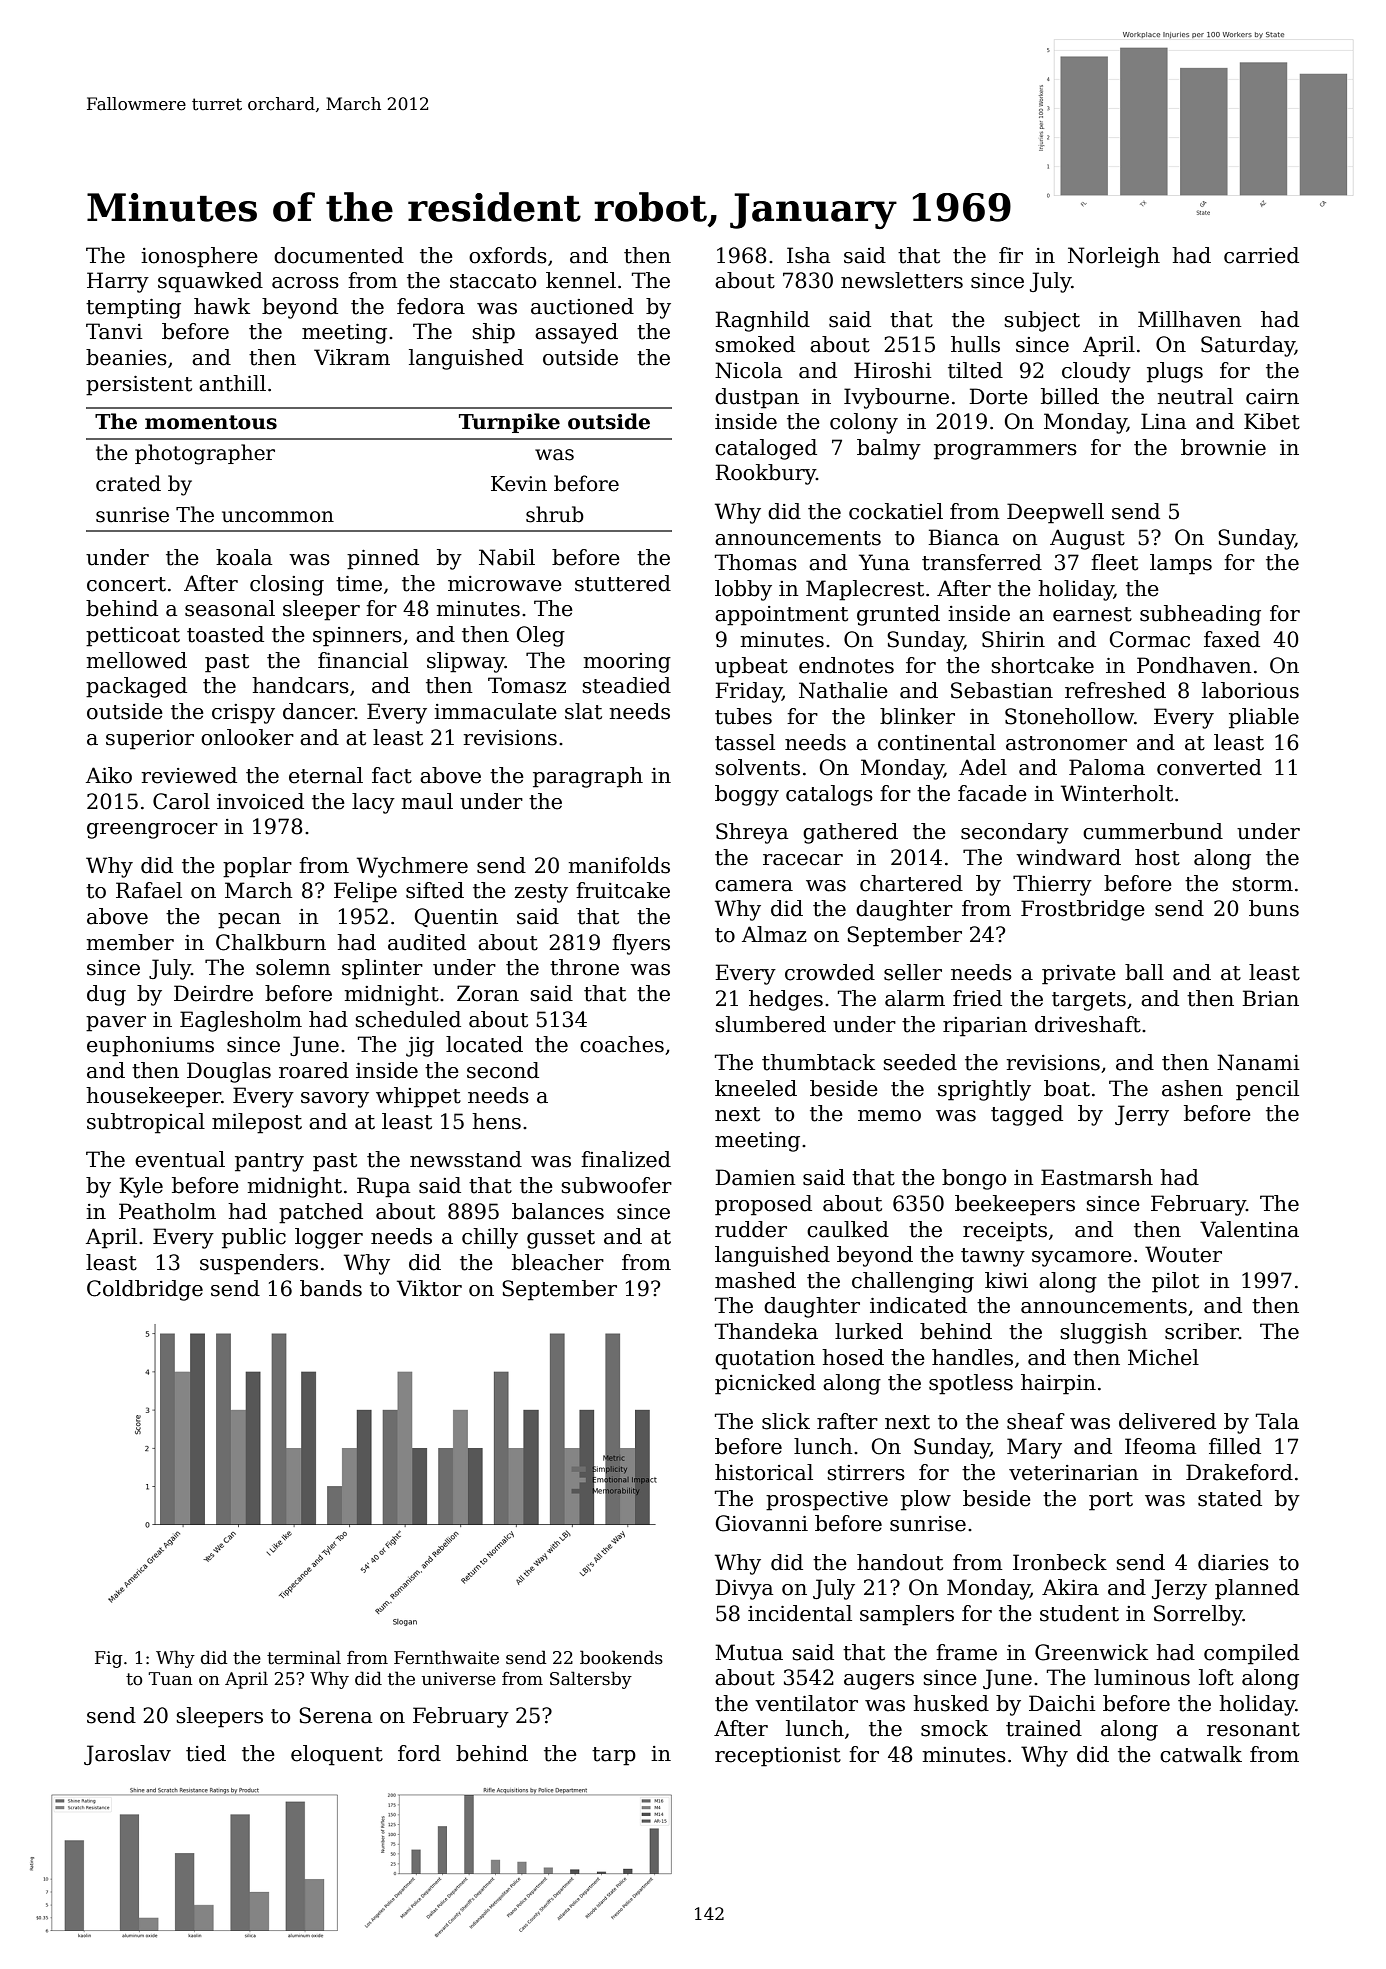 Image resolution: width=1386 pixels, height=1969 pixels. I want to click on beekeepers, so click(1015, 1205).
